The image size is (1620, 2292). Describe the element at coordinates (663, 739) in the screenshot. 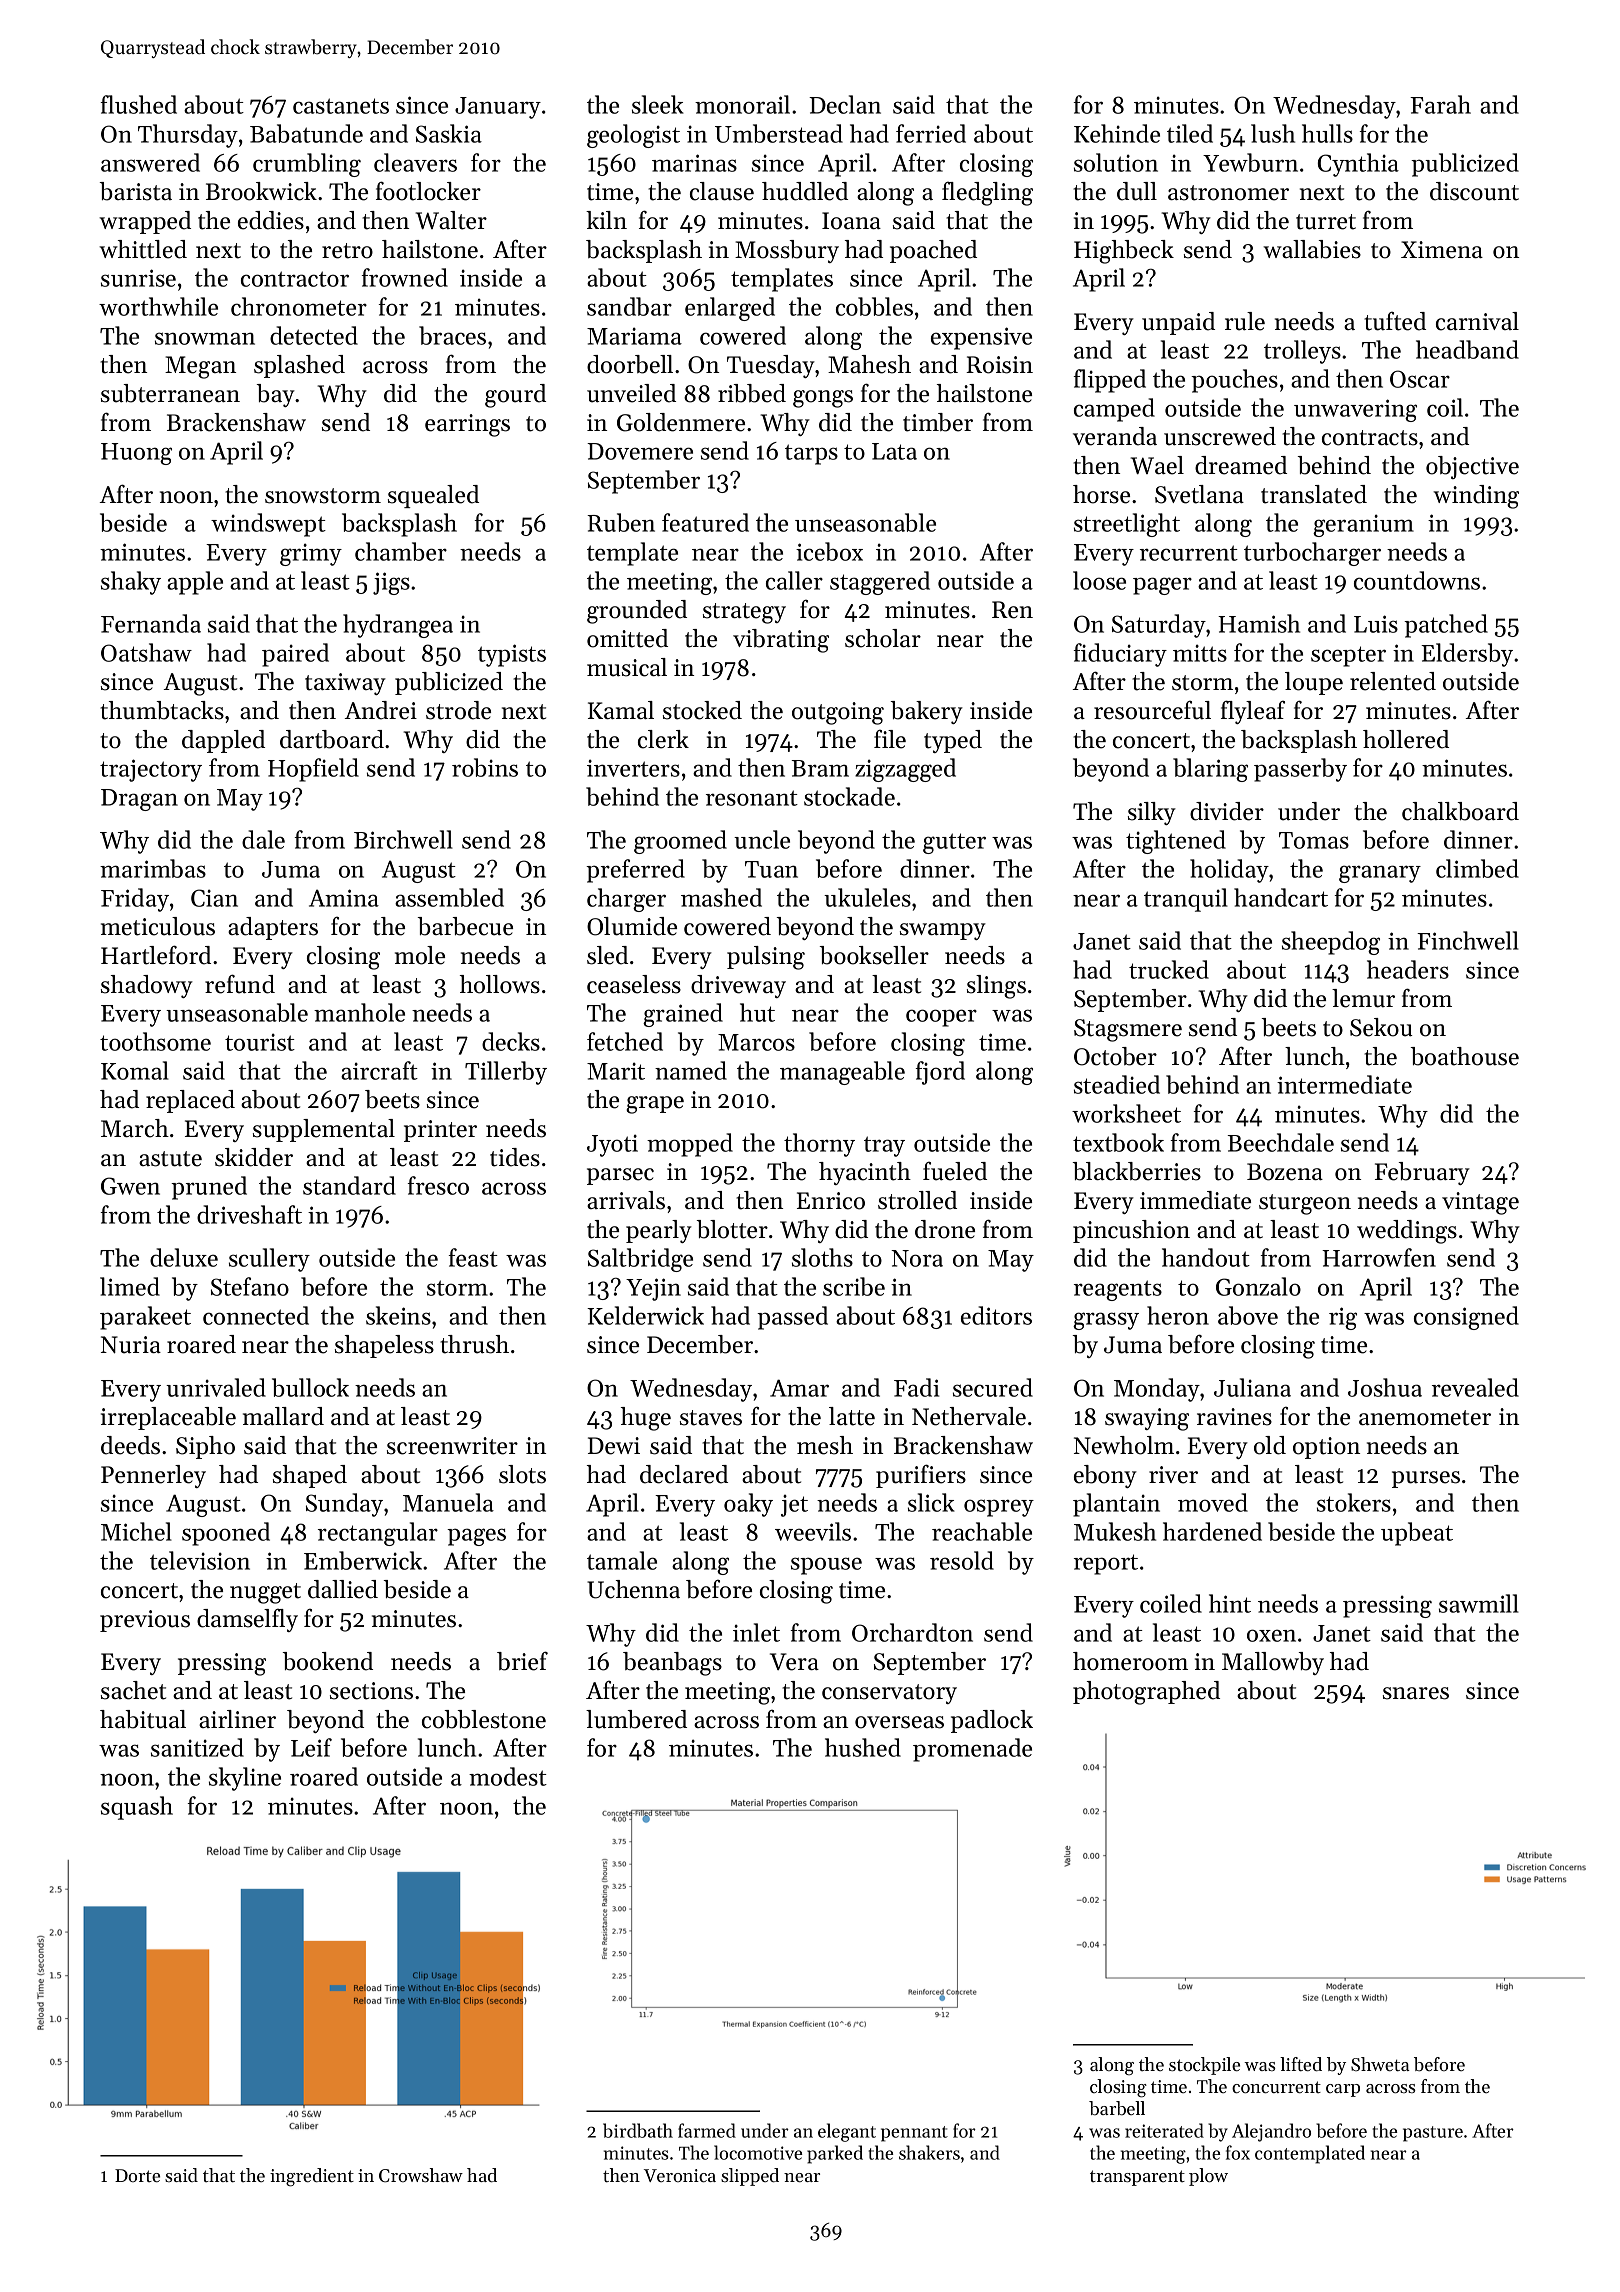

I see `clerk` at that location.
